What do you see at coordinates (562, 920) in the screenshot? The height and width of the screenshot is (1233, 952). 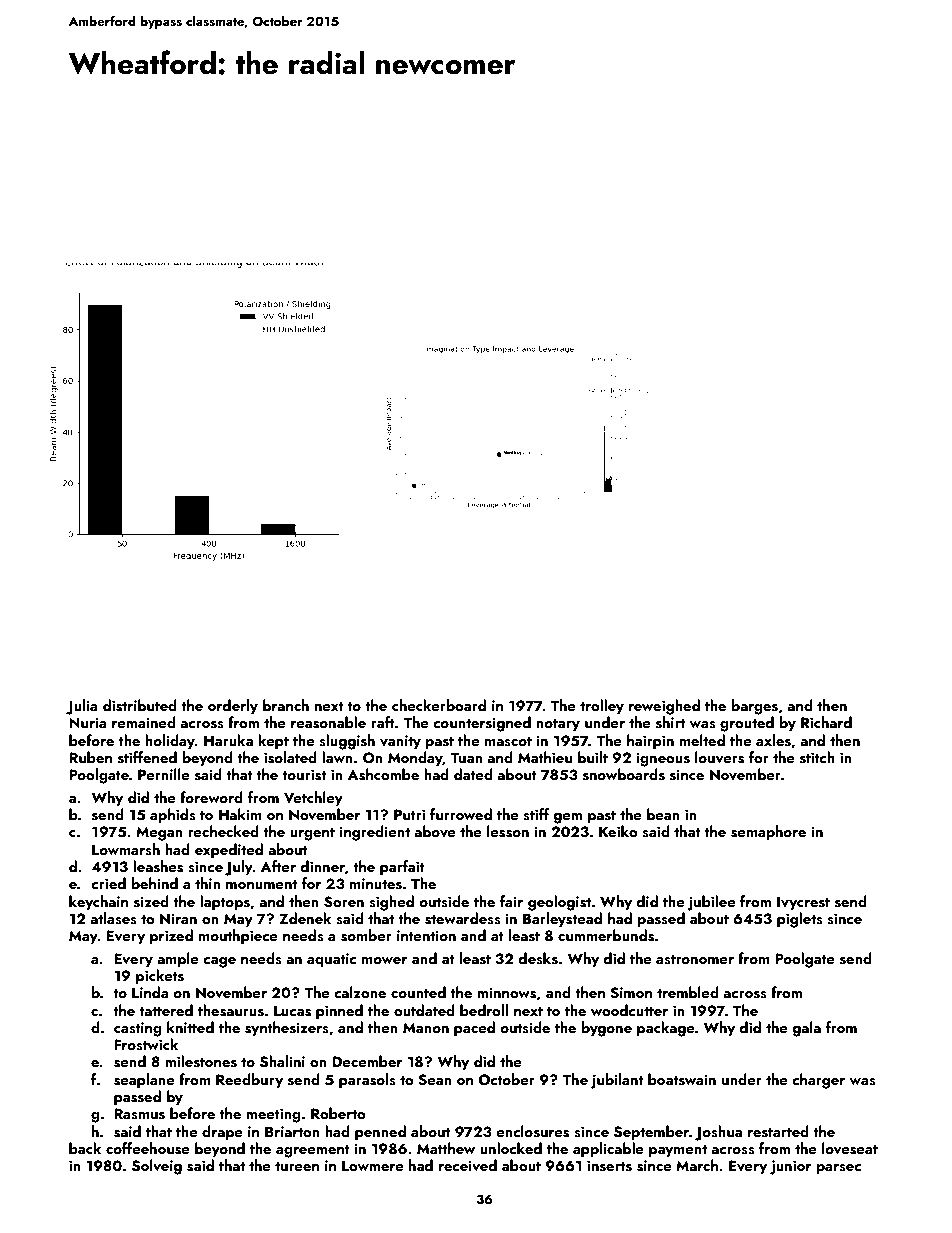 I see `Barleystead` at bounding box center [562, 920].
